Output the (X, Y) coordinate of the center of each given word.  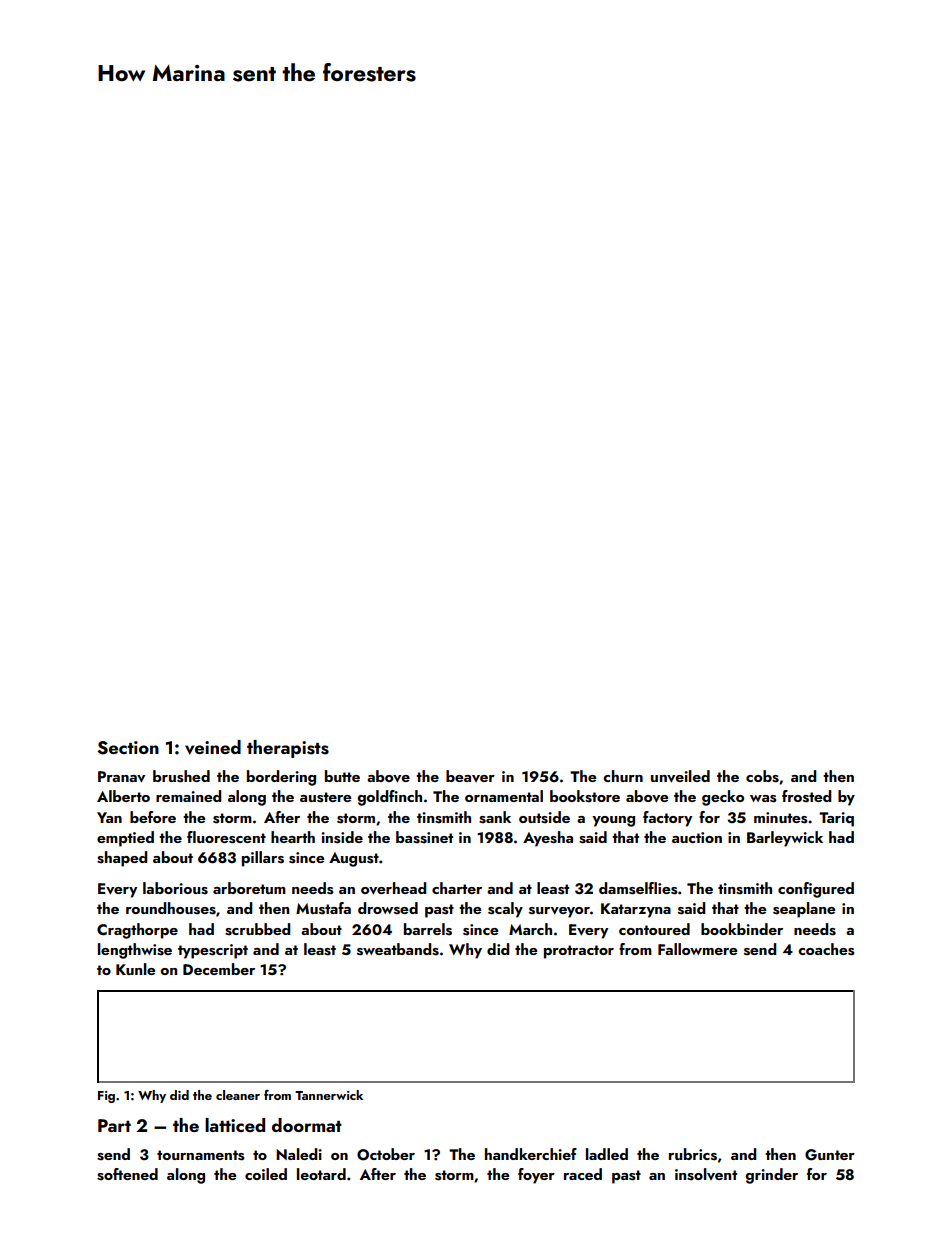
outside (544, 817)
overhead (393, 888)
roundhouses (171, 908)
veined (213, 747)
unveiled (680, 776)
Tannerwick (329, 1095)
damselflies (638, 888)
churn (623, 776)
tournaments (200, 1155)
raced (583, 1174)
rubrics (693, 1154)
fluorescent (226, 837)
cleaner (238, 1095)
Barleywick (785, 839)
